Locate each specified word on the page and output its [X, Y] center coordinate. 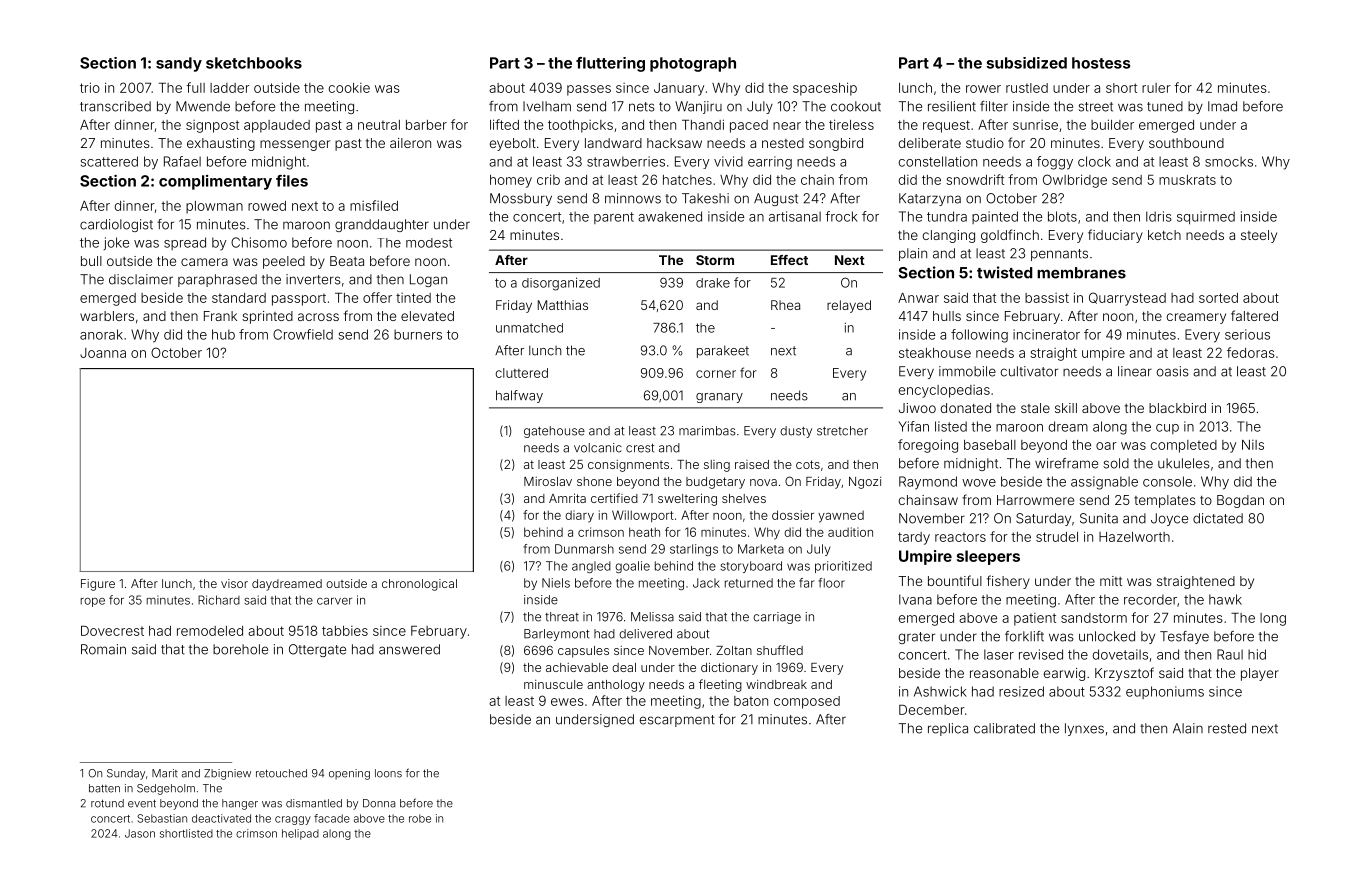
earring [770, 163]
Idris [1159, 216]
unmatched [529, 328]
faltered [1254, 315]
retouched [281, 773]
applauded [277, 126]
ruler [1156, 88]
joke [116, 243]
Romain [103, 649]
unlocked [1107, 636]
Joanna [103, 353]
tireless [851, 124]
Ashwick [940, 691]
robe [420, 818]
